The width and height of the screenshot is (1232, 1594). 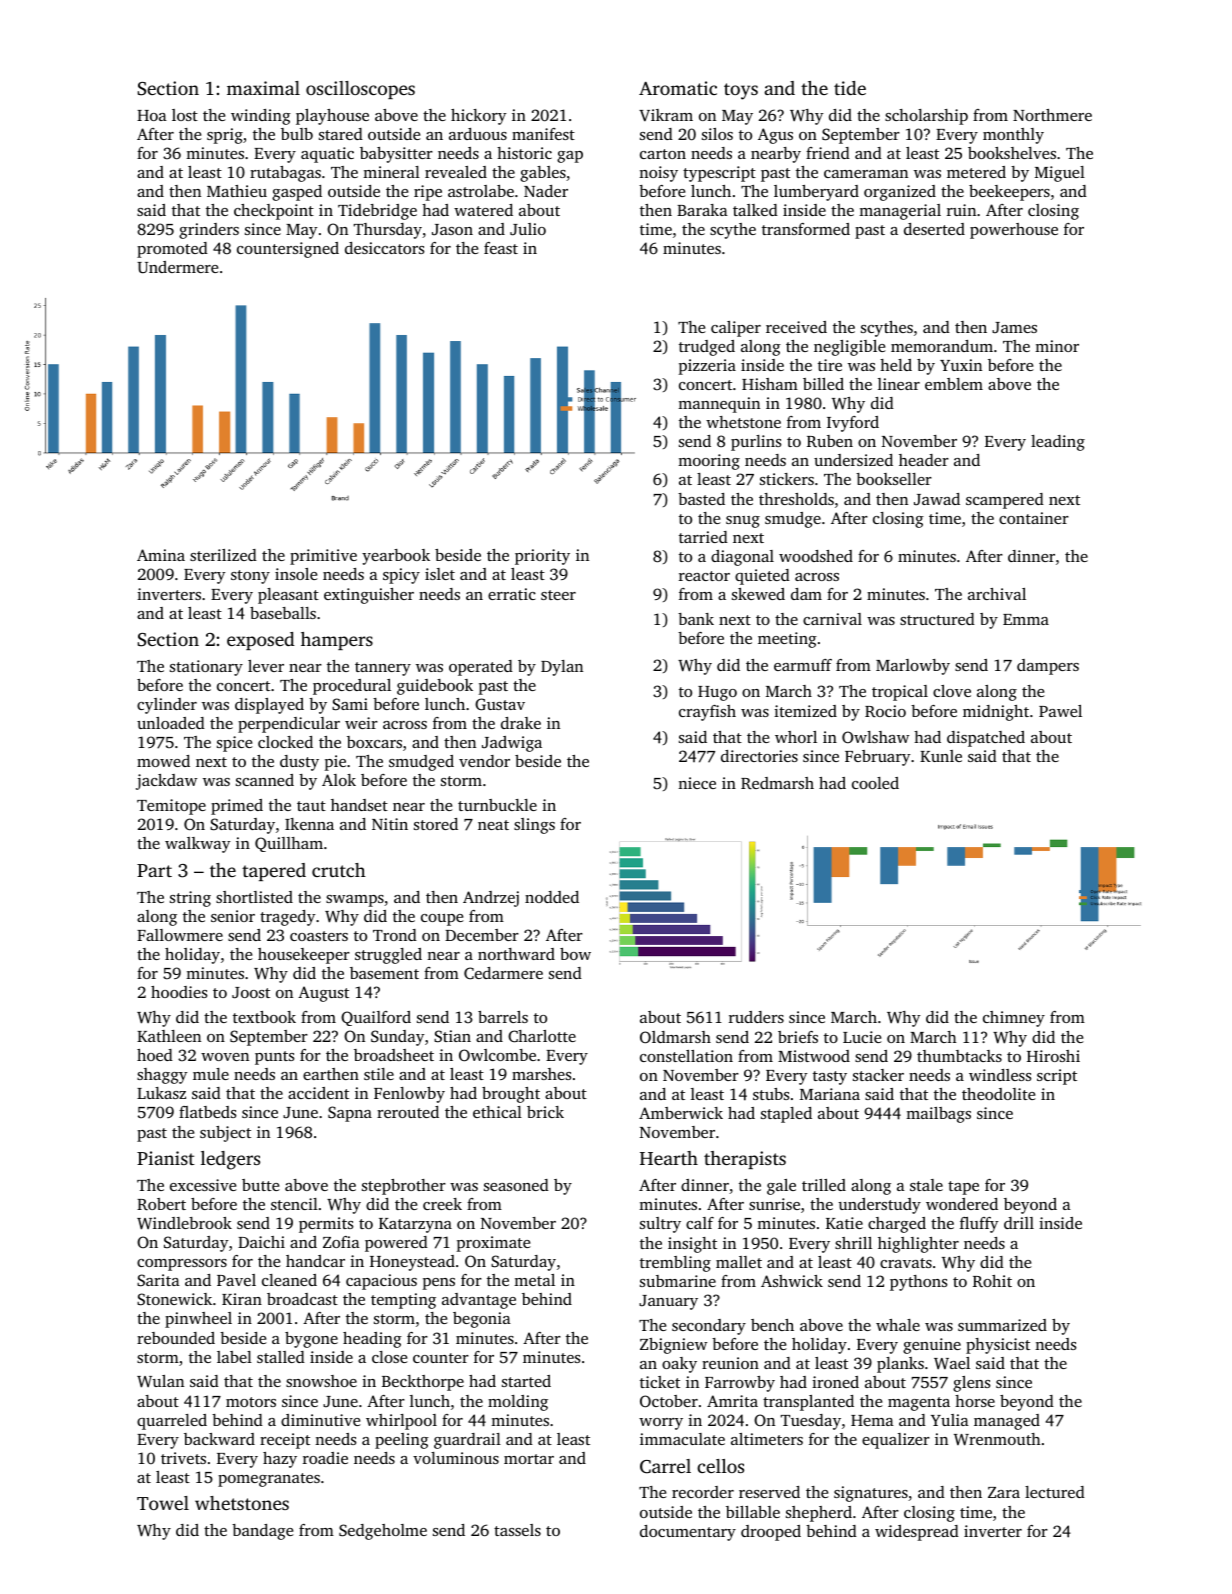 What do you see at coordinates (758, 594) in the screenshot?
I see `skewed` at bounding box center [758, 594].
